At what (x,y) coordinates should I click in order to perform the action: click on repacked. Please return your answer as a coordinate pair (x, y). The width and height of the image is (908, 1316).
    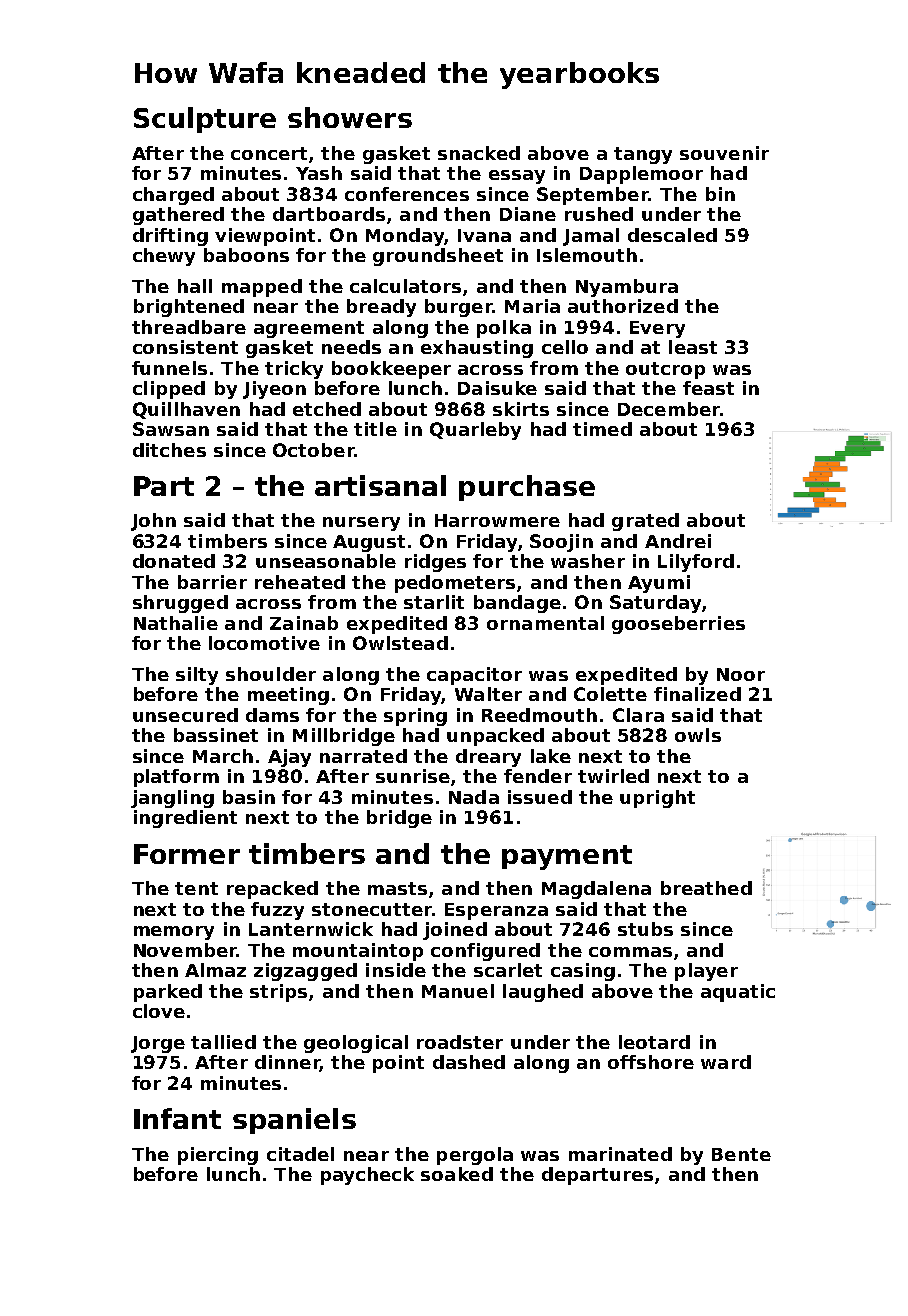
    Looking at the image, I should click on (272, 890).
